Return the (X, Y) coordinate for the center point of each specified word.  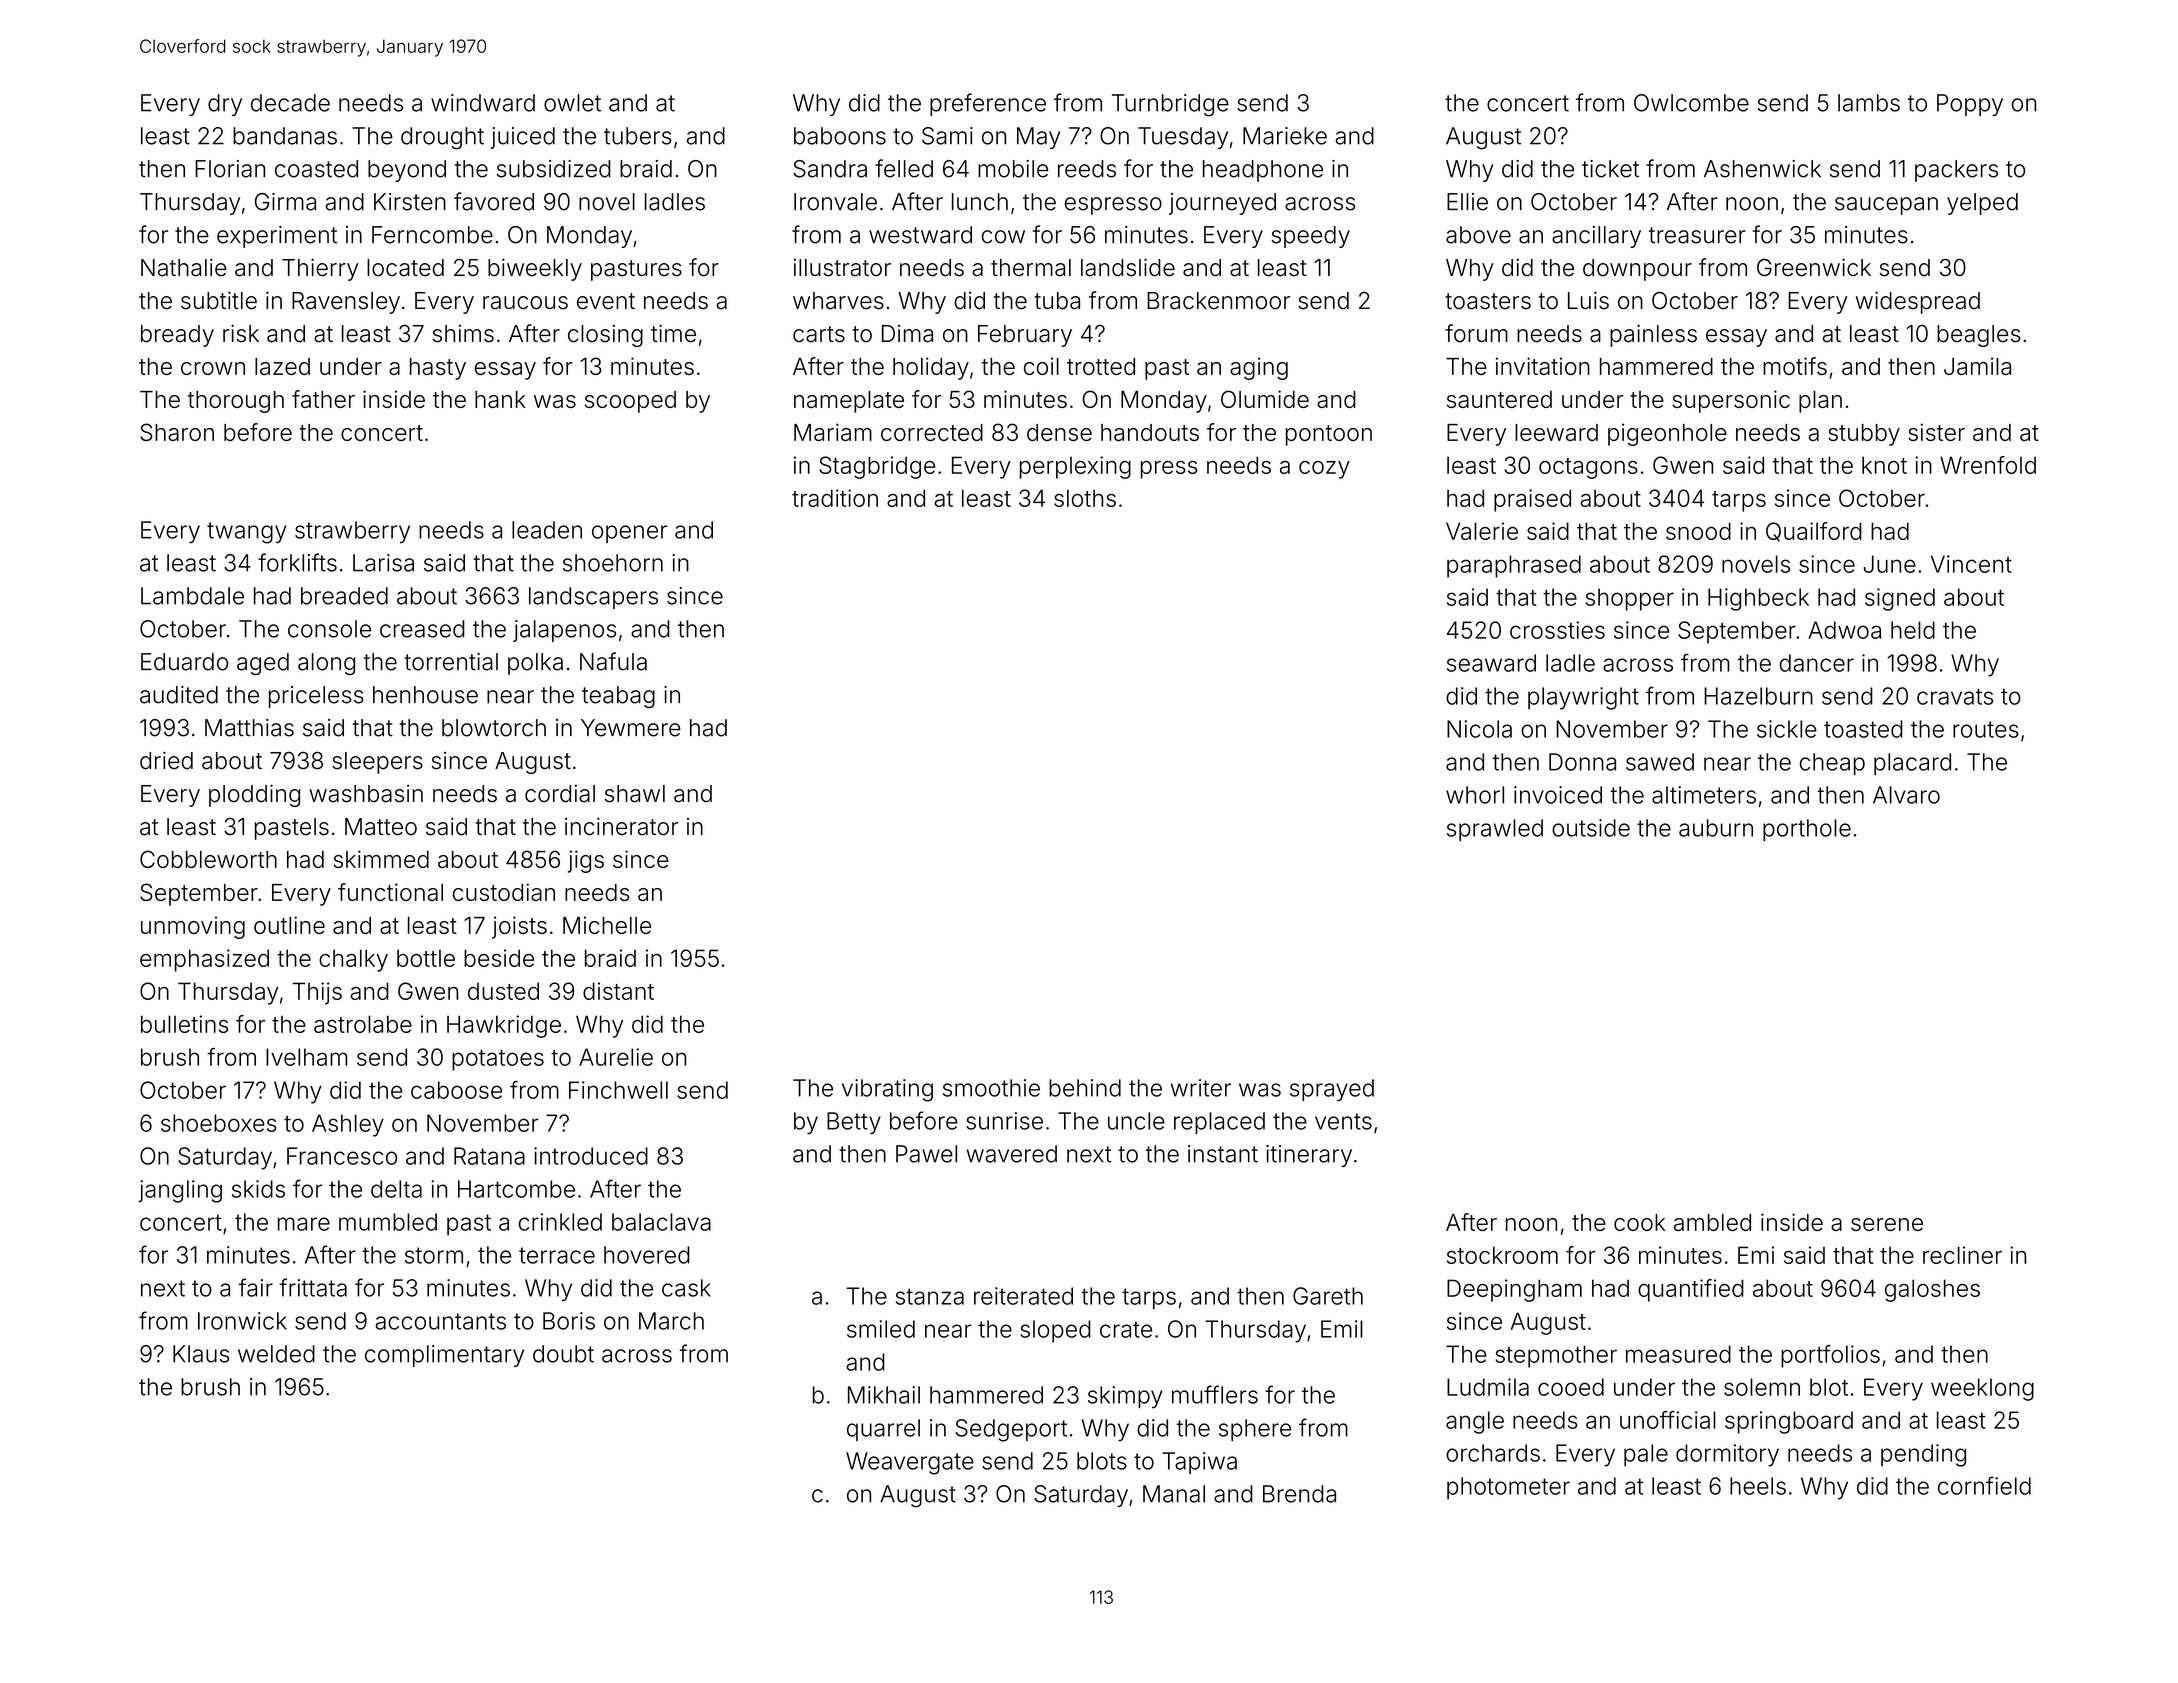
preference (988, 104)
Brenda (1299, 1494)
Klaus (201, 1354)
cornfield (1984, 1485)
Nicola (1479, 729)
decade (290, 103)
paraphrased (1514, 566)
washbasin (366, 794)
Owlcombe (1691, 103)
